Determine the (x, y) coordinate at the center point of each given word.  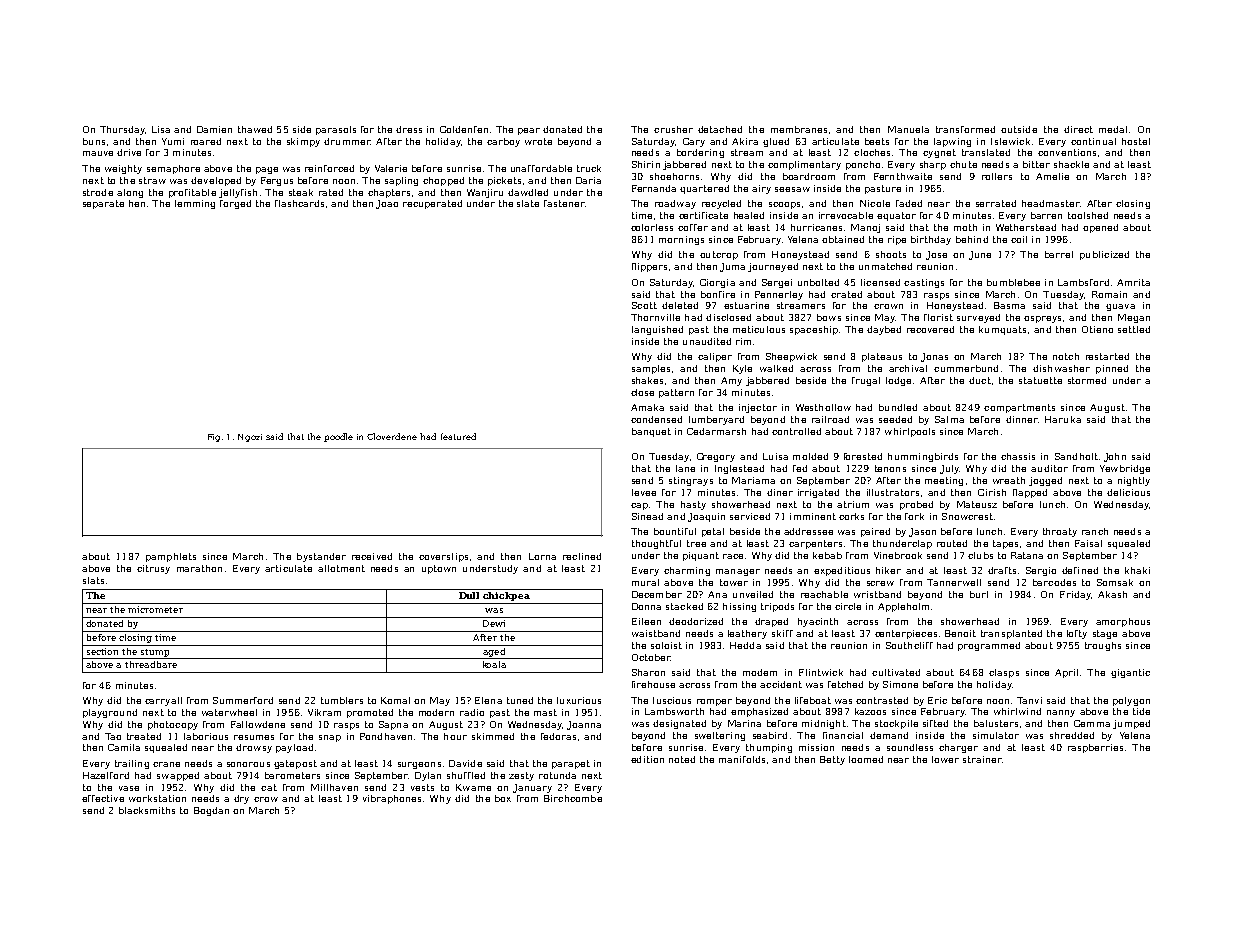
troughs (1103, 646)
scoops (784, 205)
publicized (1104, 255)
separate (103, 204)
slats (93, 580)
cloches (872, 152)
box (503, 798)
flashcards (299, 203)
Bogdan (211, 811)
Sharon (648, 672)
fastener (564, 203)
